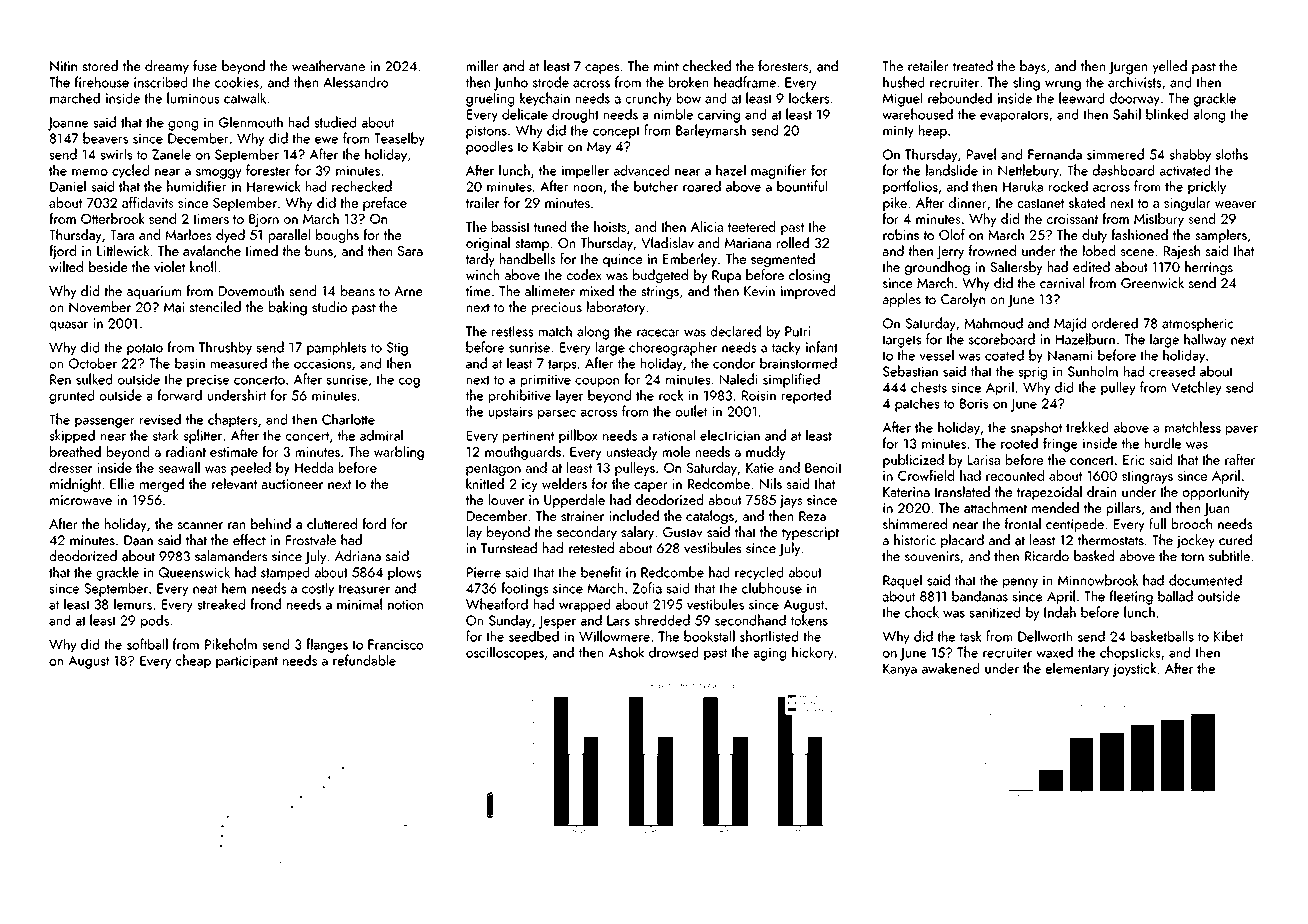  Describe the element at coordinates (928, 66) in the page. I see `retailer` at that location.
